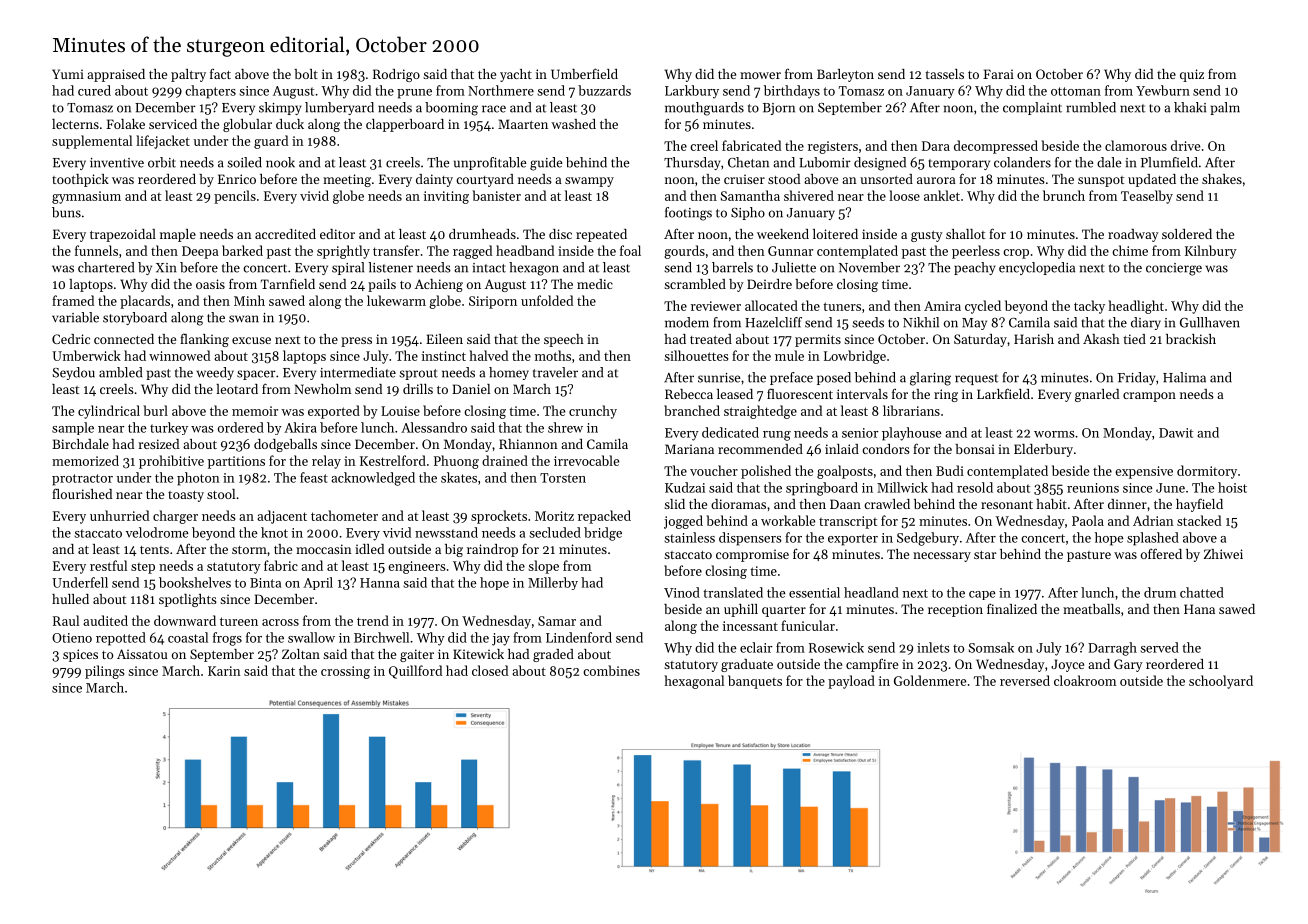 The image size is (1308, 924). Describe the element at coordinates (1136, 145) in the screenshot. I see `clamorous` at that location.
